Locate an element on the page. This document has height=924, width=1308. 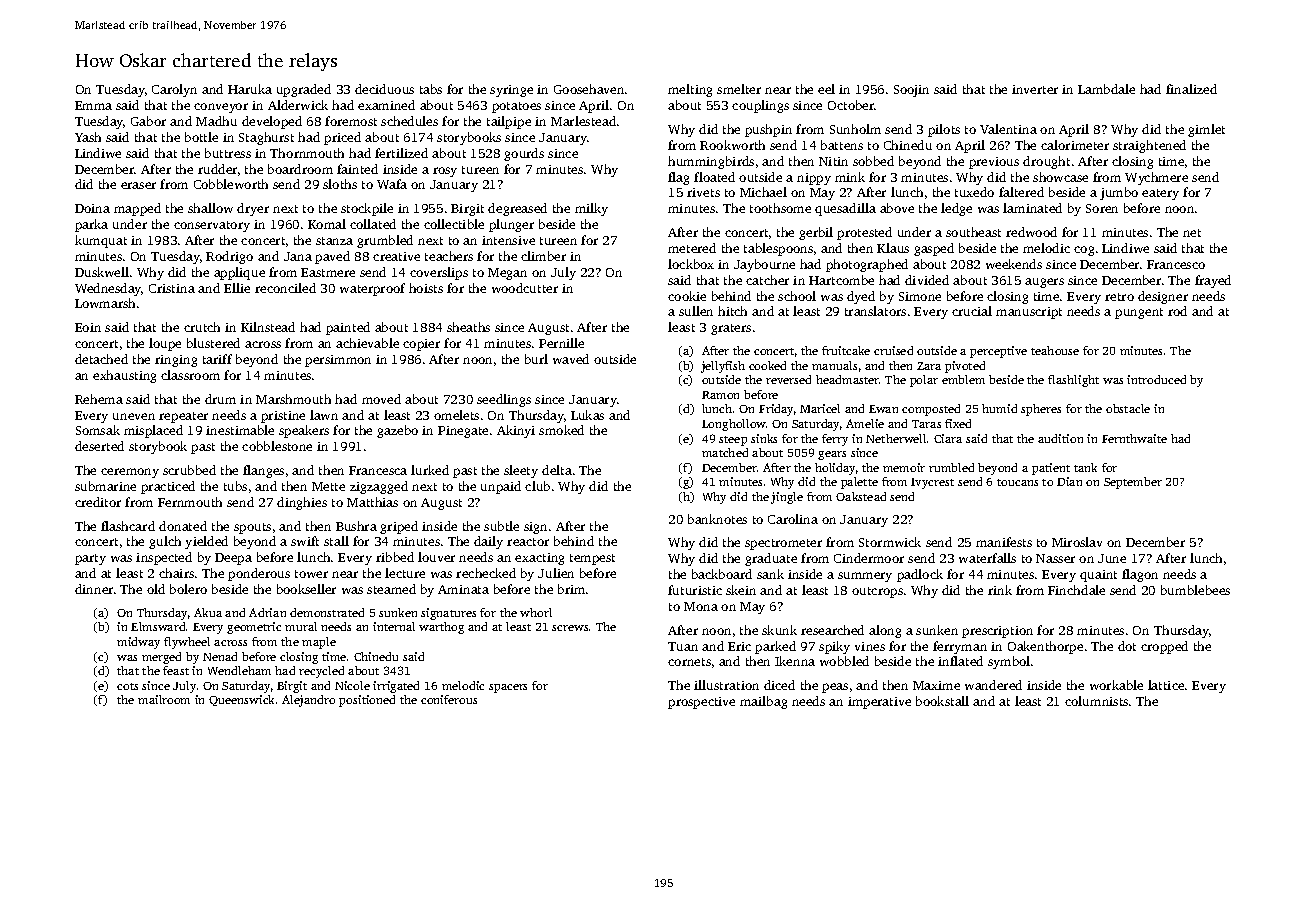
mailroom is located at coordinates (164, 699).
